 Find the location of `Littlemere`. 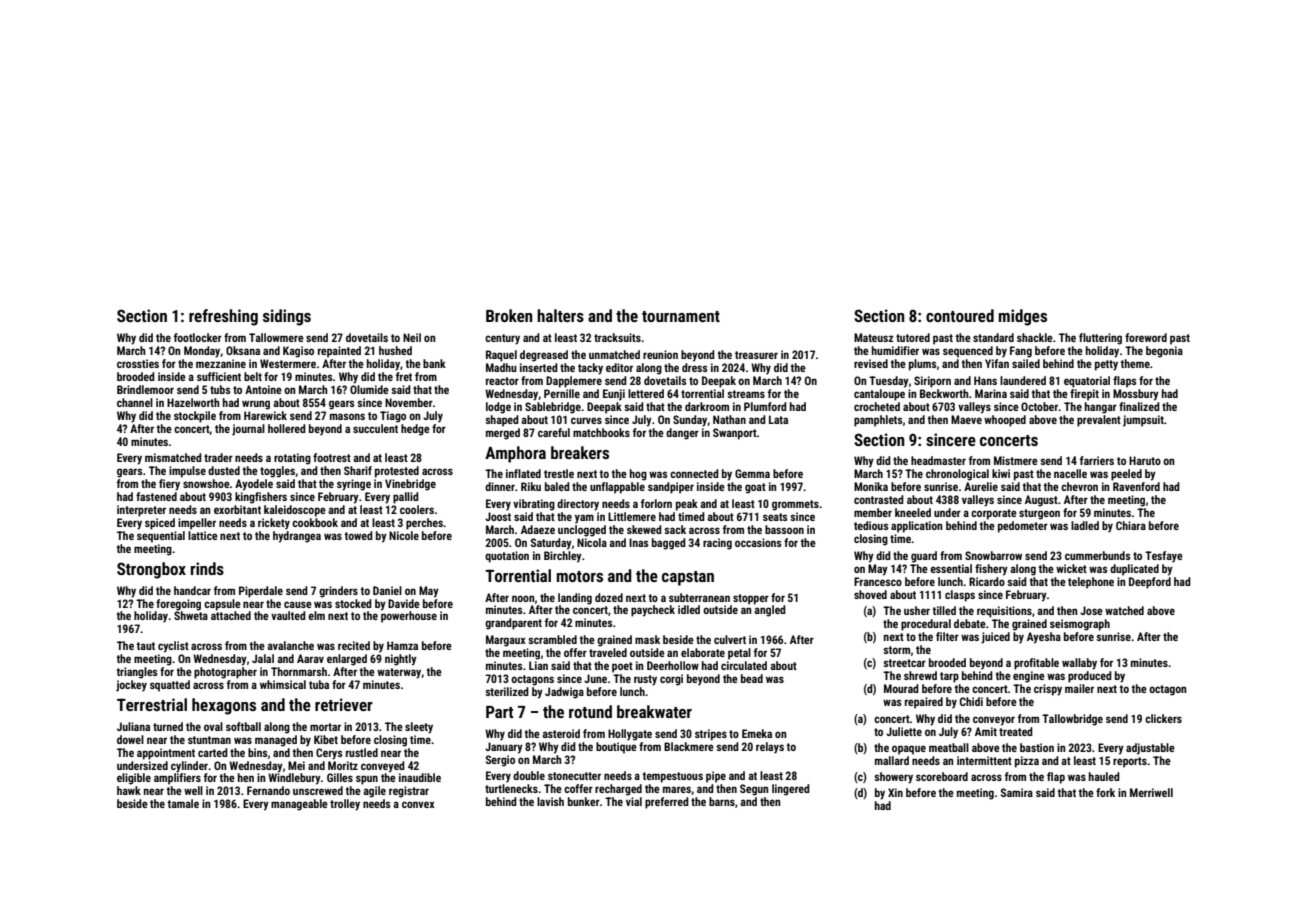

Littlemere is located at coordinates (632, 516).
